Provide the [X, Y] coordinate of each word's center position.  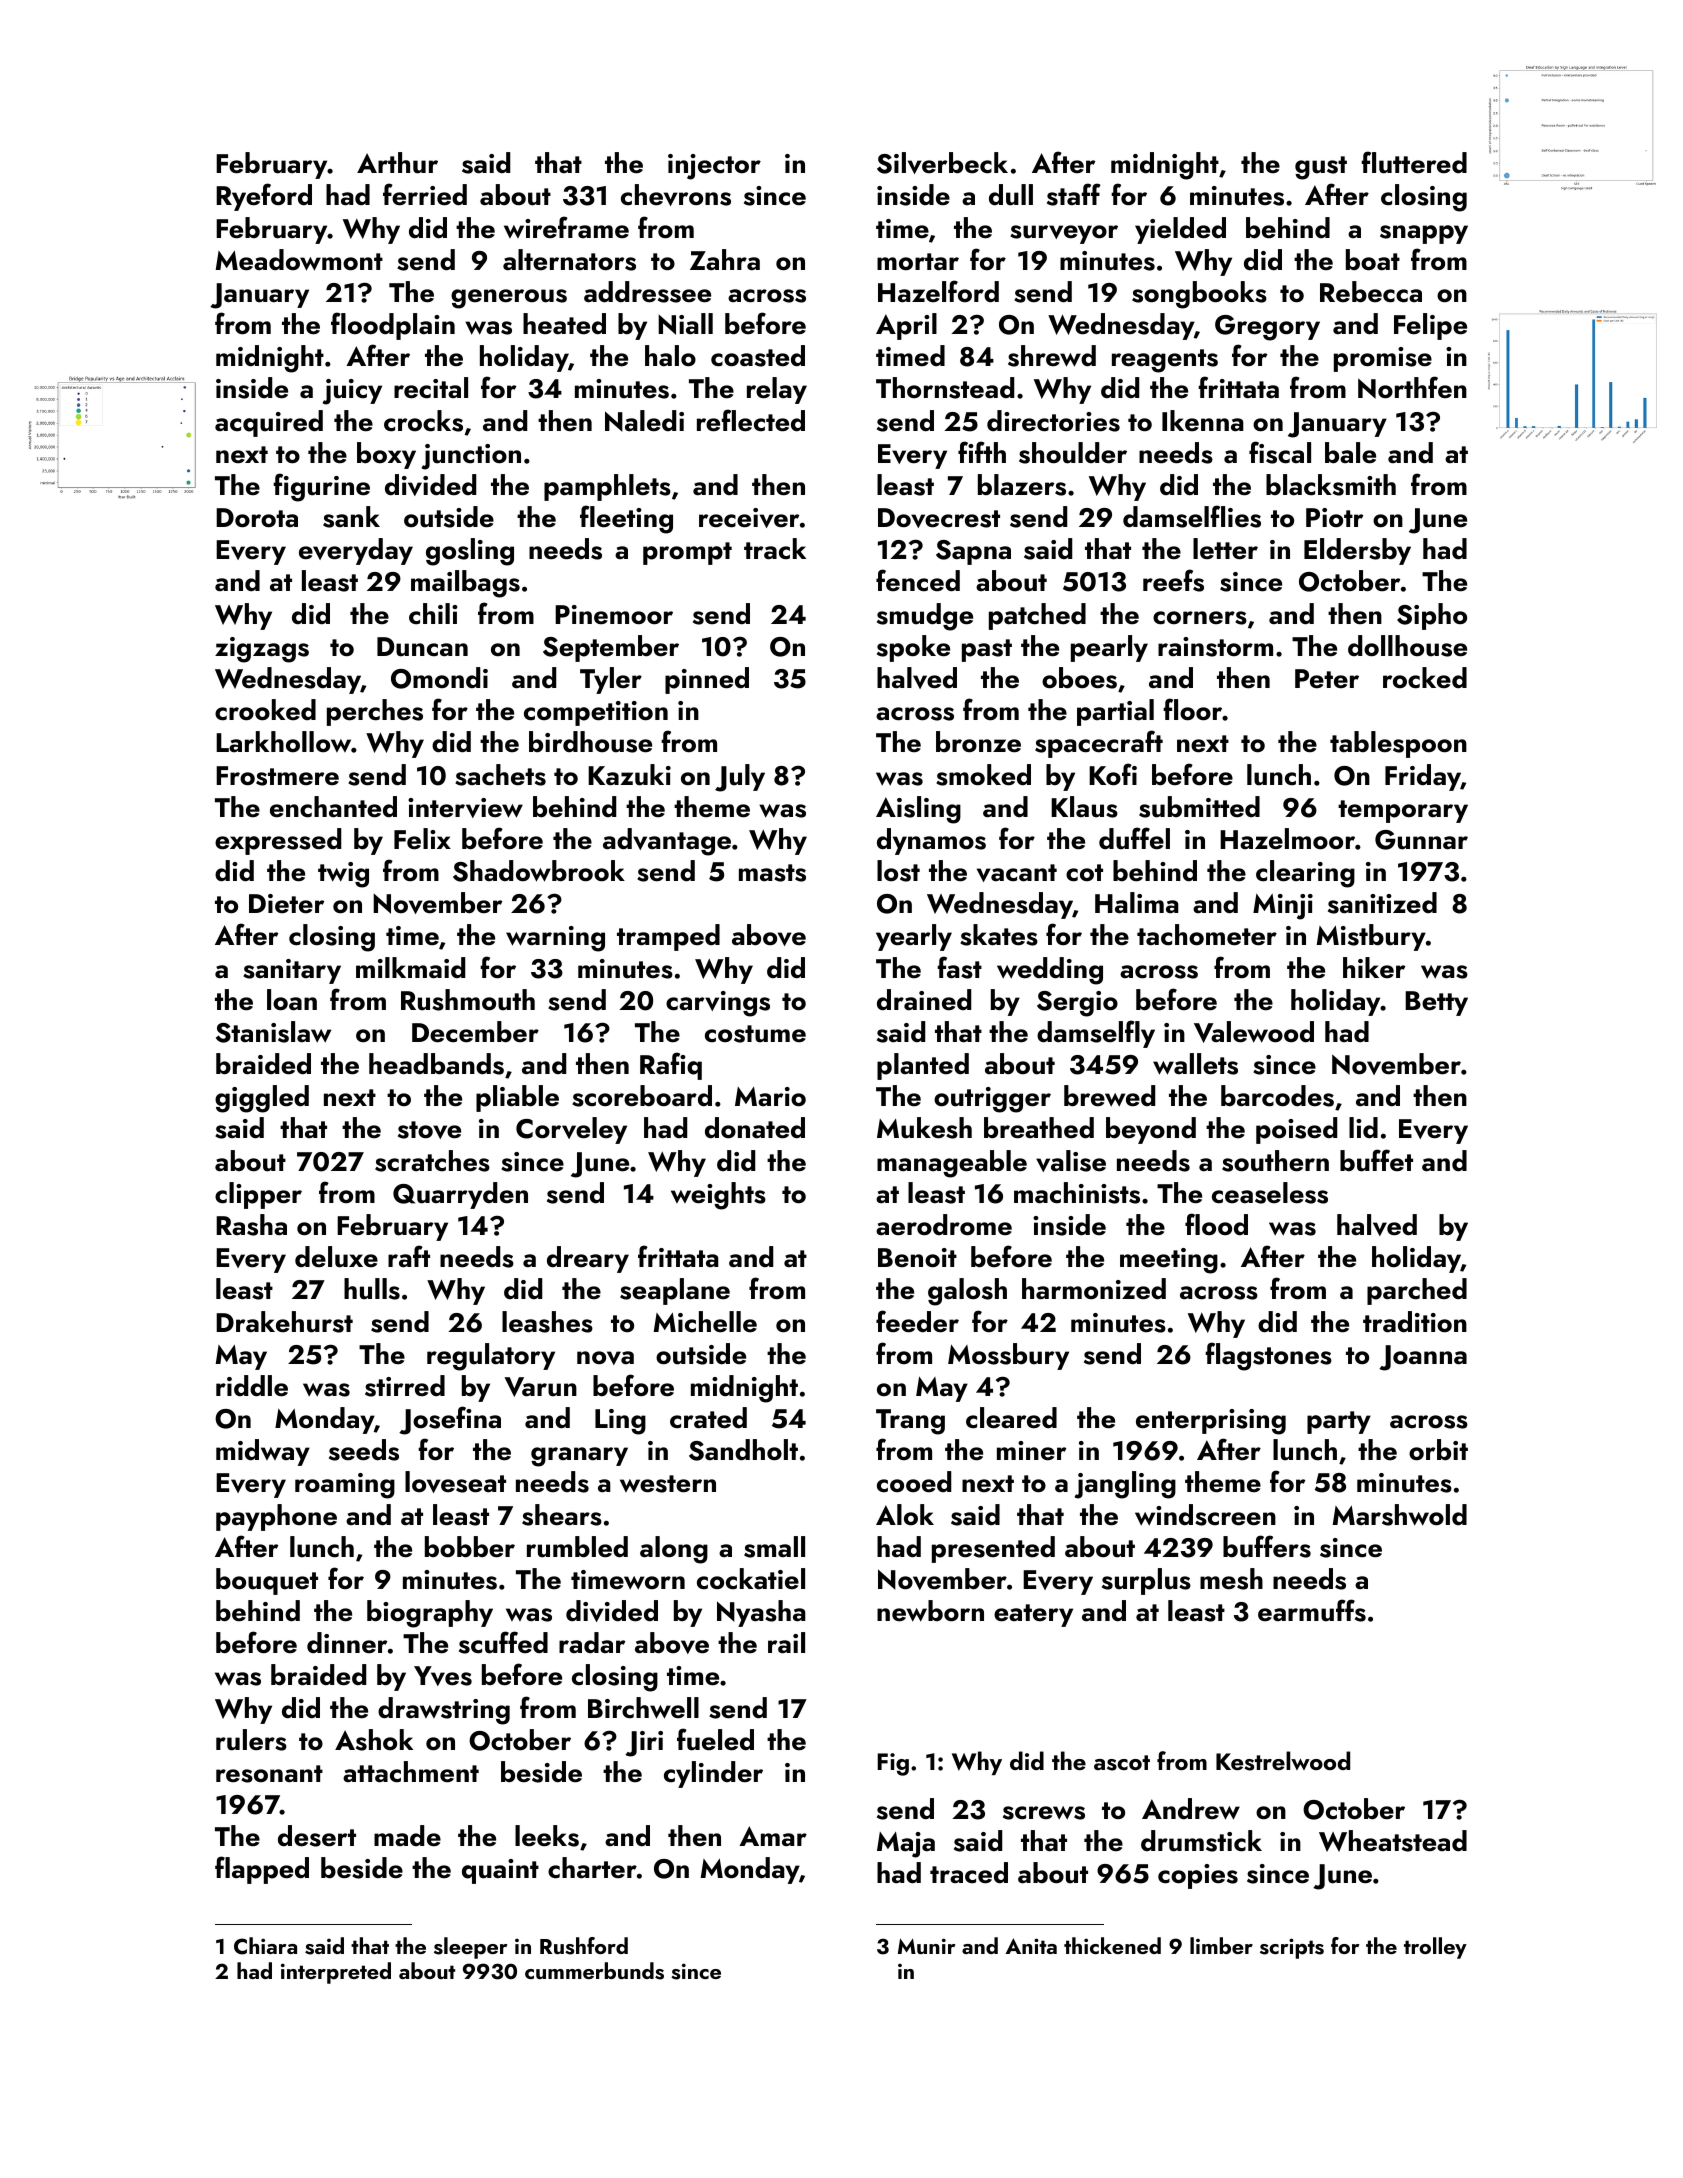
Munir [926, 1946]
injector [714, 167]
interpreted [336, 1973]
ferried [425, 194]
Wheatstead [1393, 1841]
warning [555, 939]
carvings [718, 1004]
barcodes [1277, 1096]
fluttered [1414, 162]
